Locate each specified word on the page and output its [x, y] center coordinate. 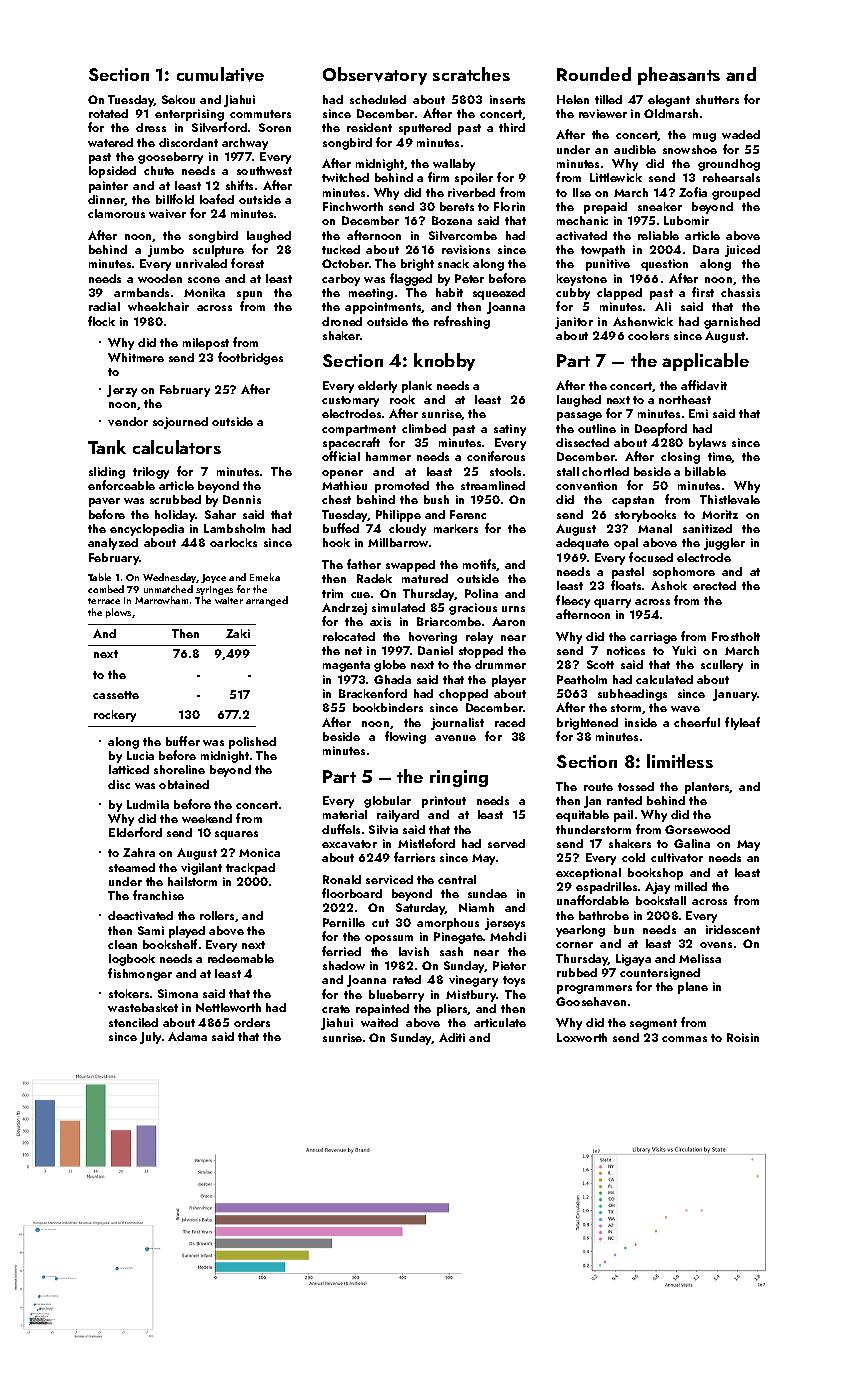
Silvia [383, 829]
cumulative [220, 74]
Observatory [375, 76]
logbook [132, 960]
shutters [717, 99]
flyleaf [742, 723]
